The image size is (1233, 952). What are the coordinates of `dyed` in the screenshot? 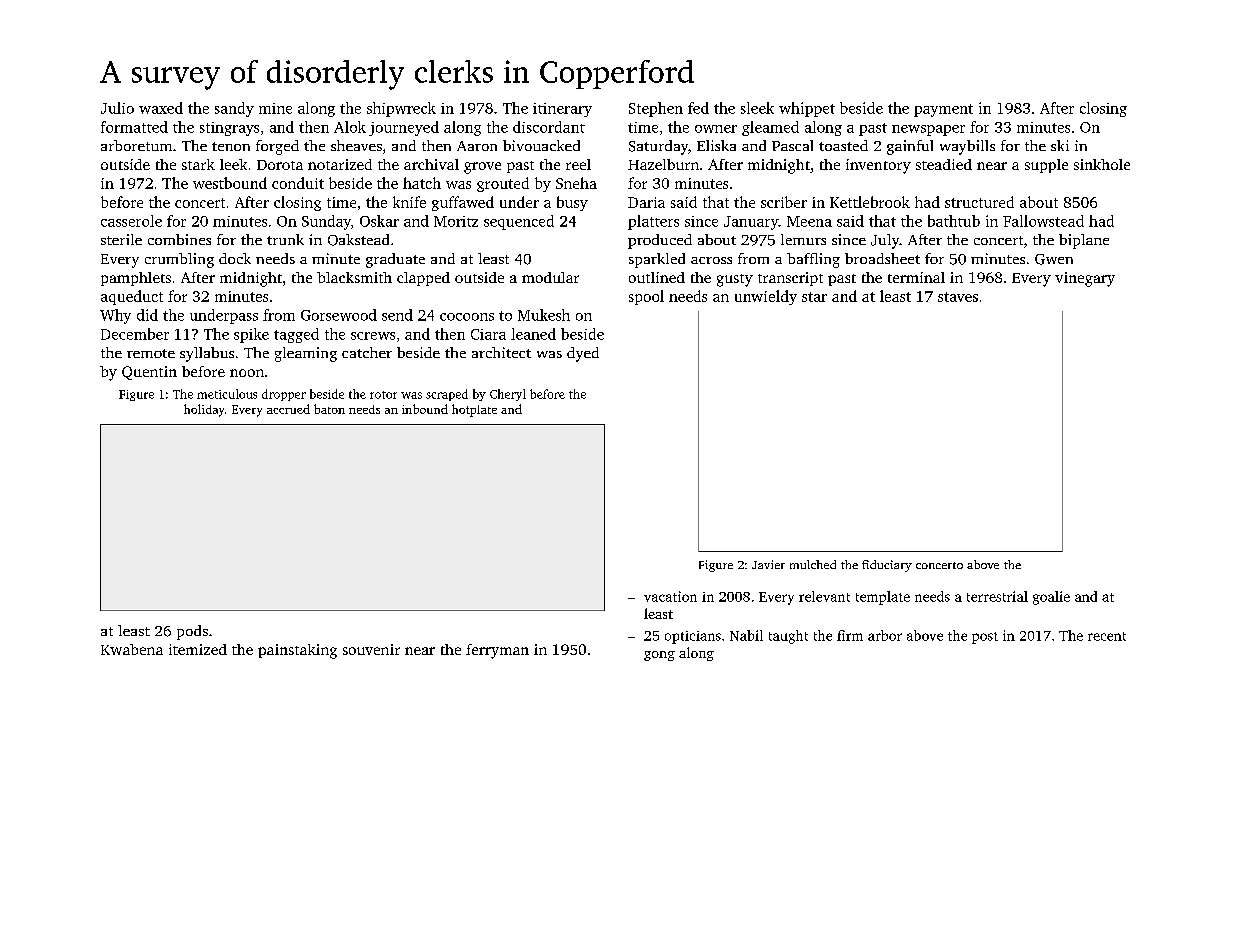 It's located at (583, 354).
